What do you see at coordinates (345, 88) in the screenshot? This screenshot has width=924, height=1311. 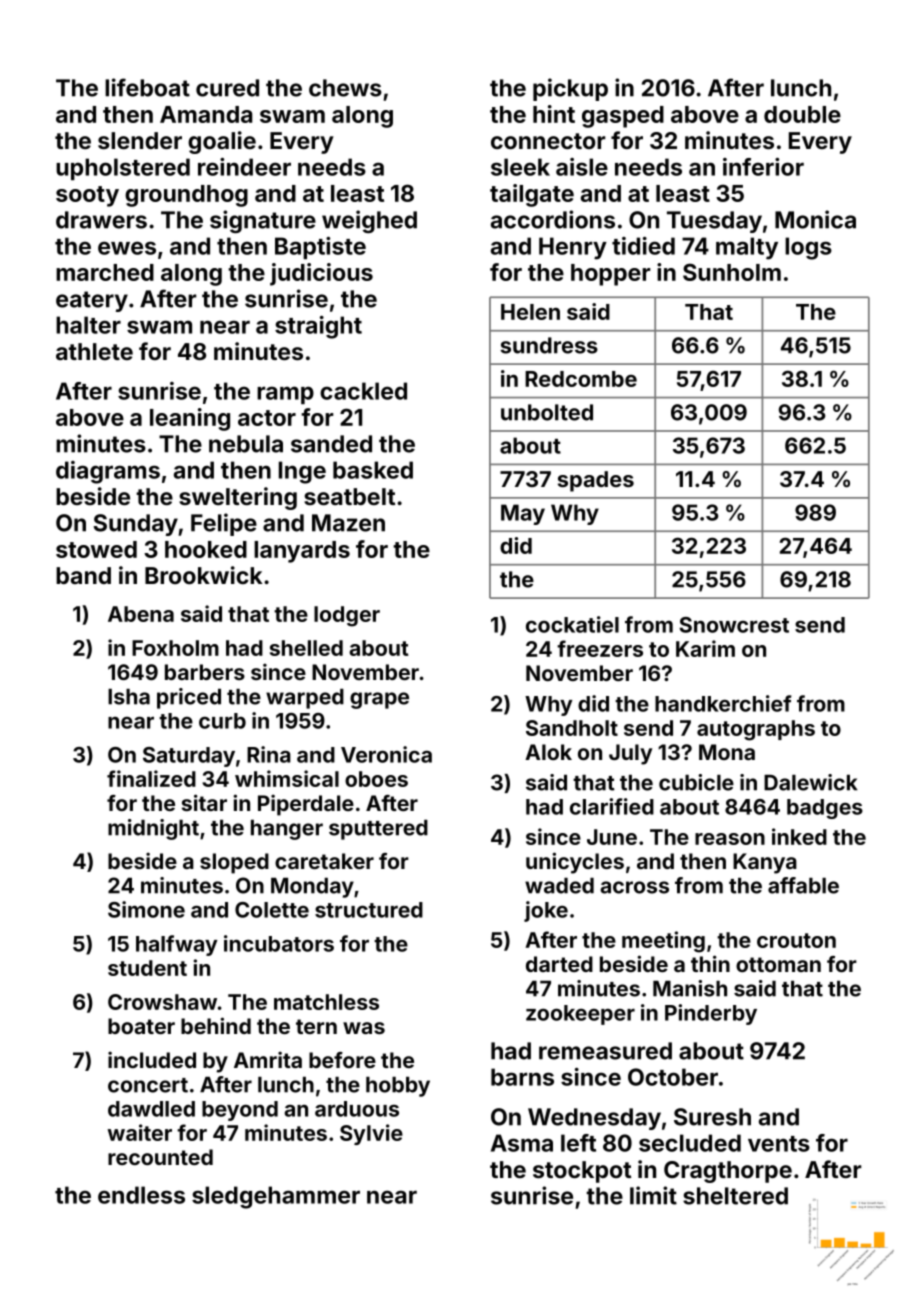 I see `chews` at bounding box center [345, 88].
